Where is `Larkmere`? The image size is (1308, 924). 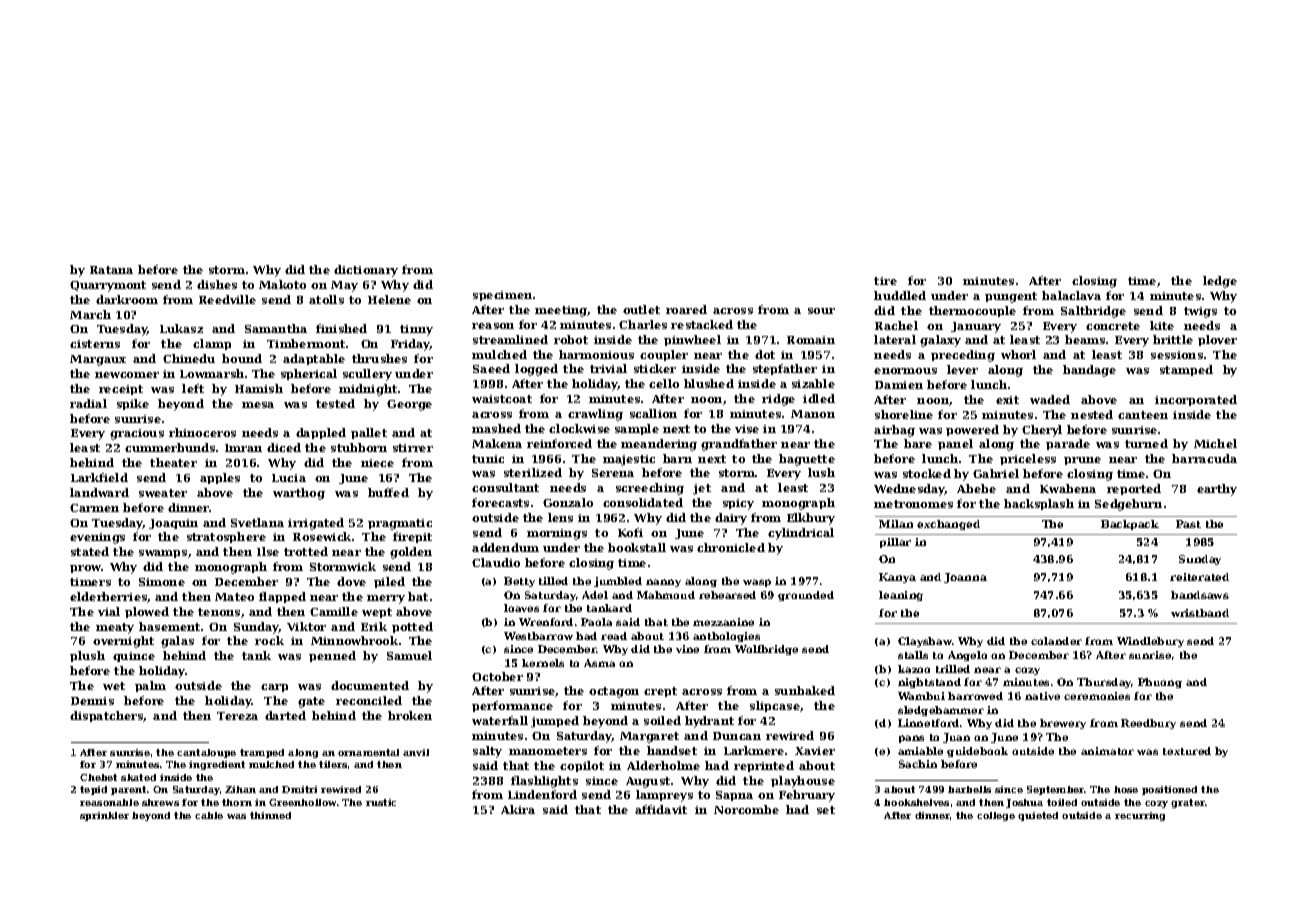
Larkmere is located at coordinates (754, 750).
